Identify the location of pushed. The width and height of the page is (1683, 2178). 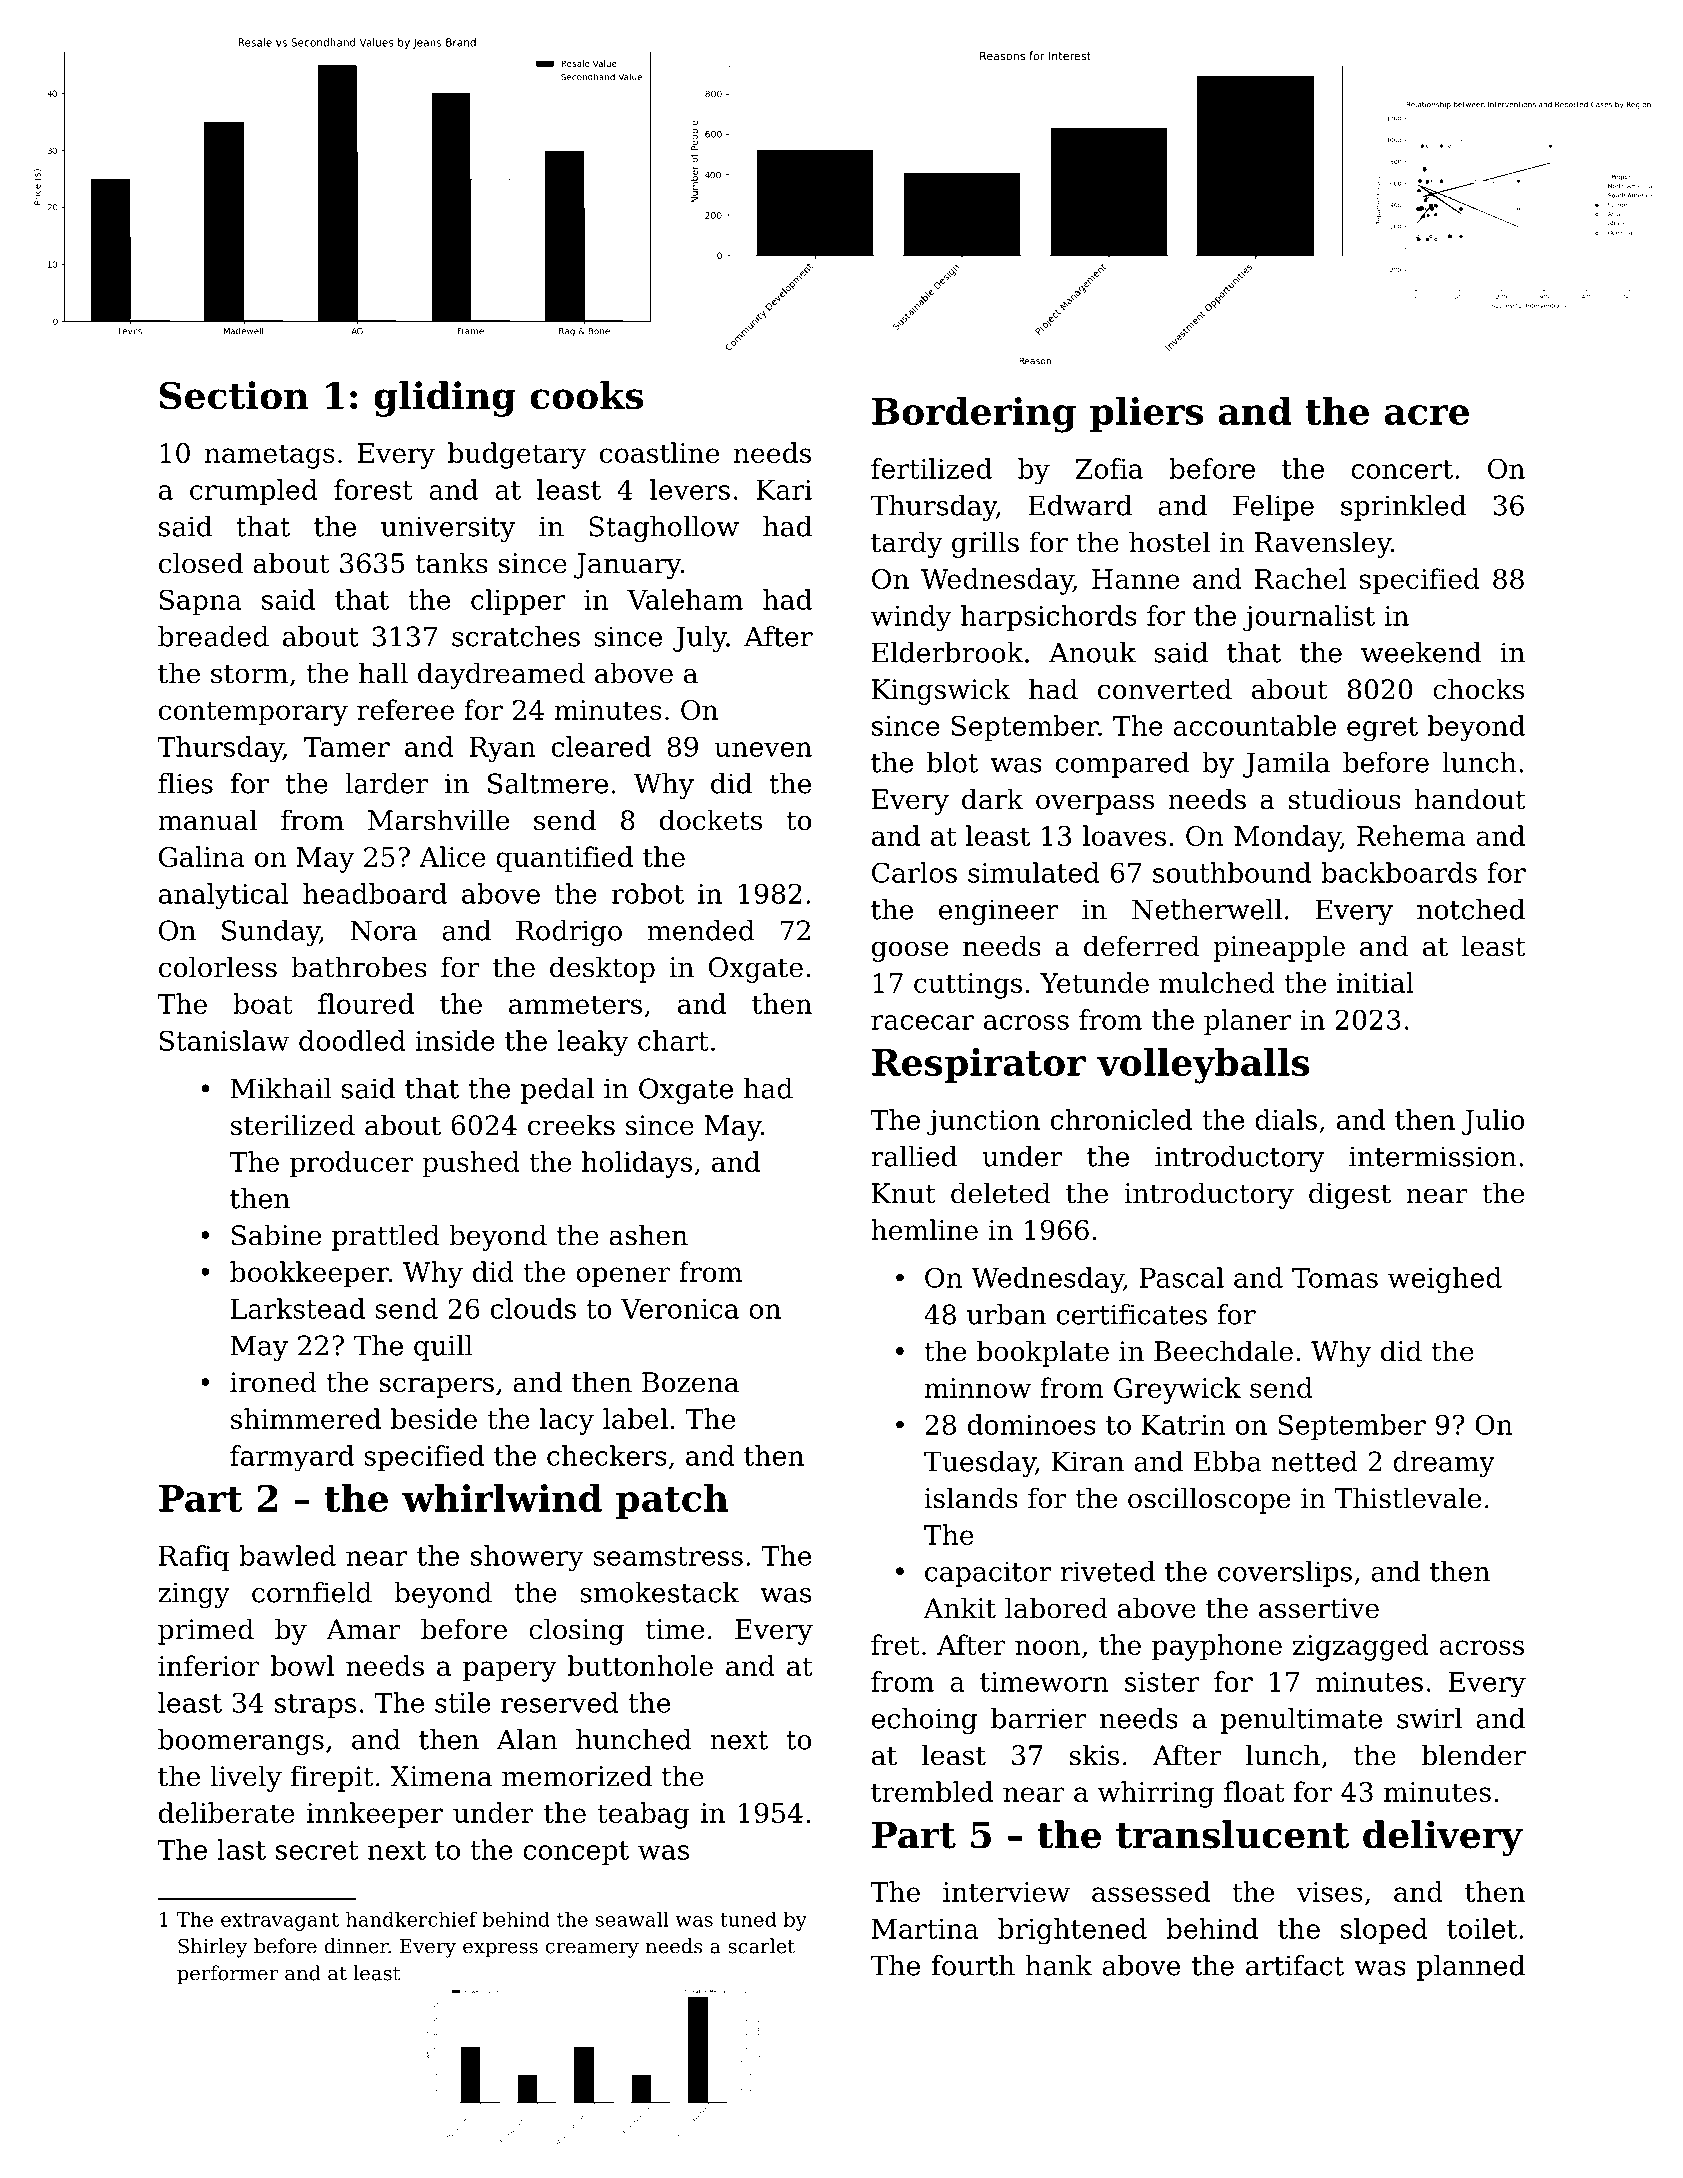
(471, 1164).
